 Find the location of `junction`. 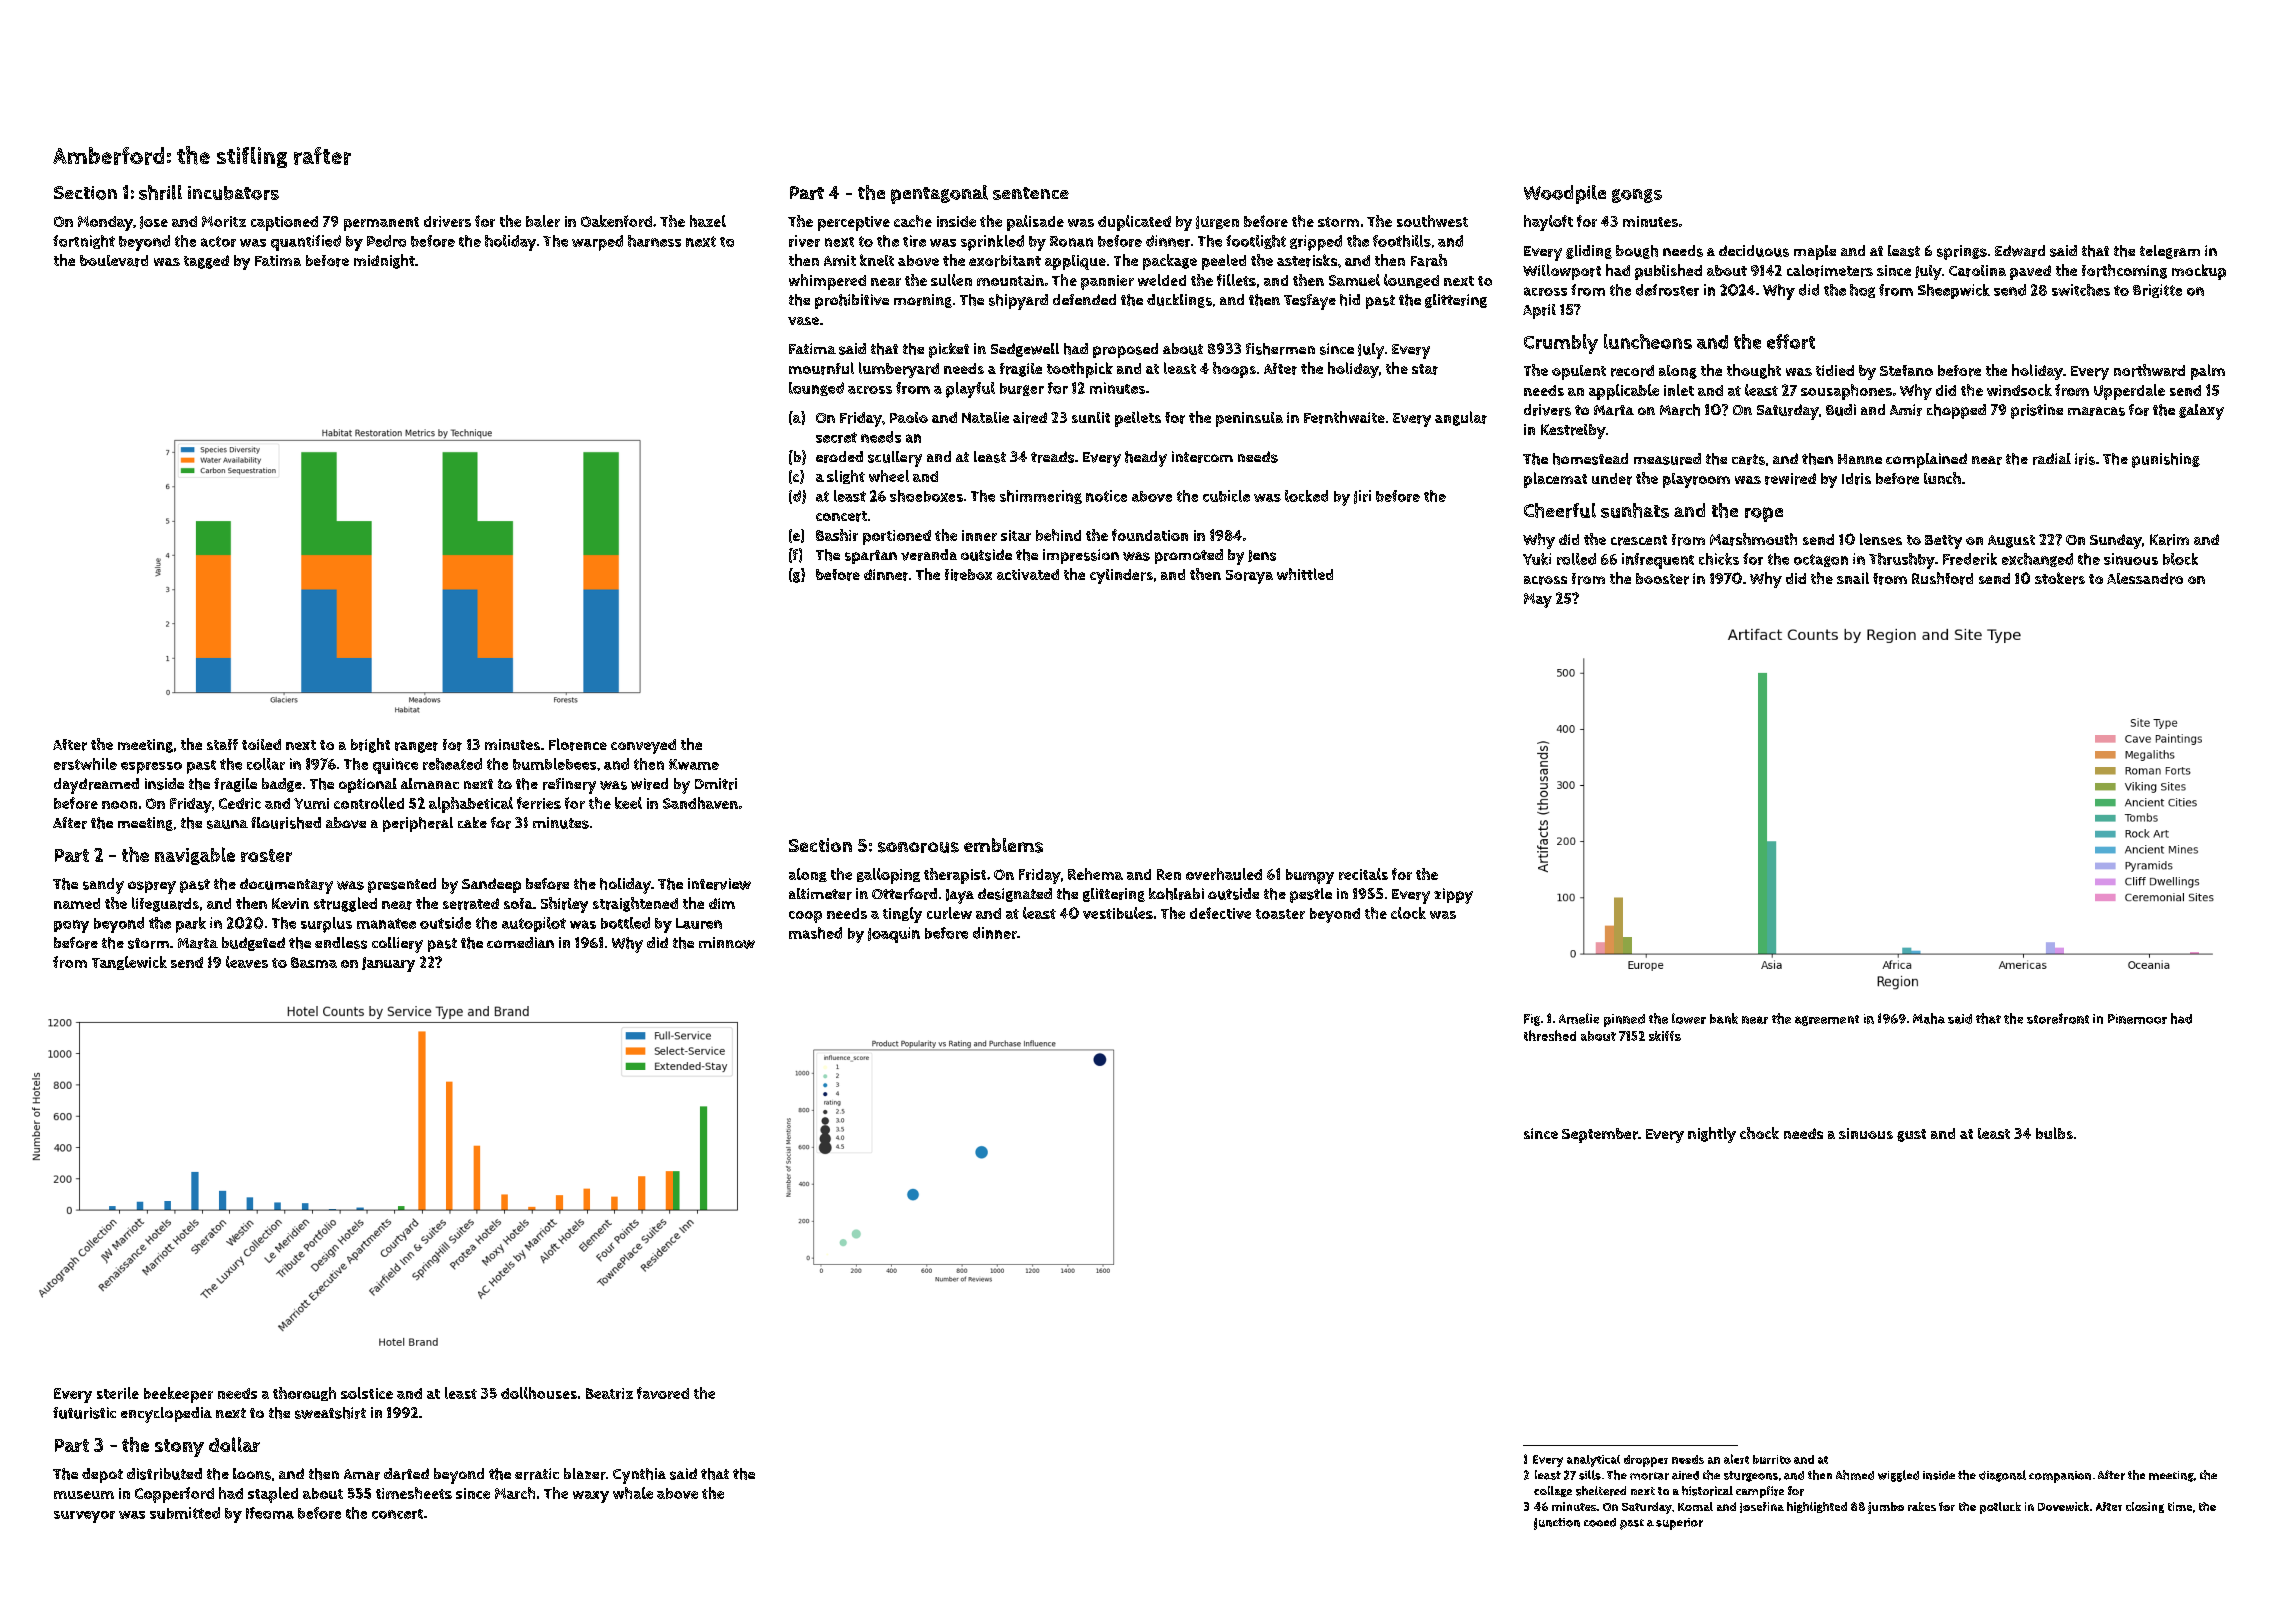

junction is located at coordinates (1557, 1524).
